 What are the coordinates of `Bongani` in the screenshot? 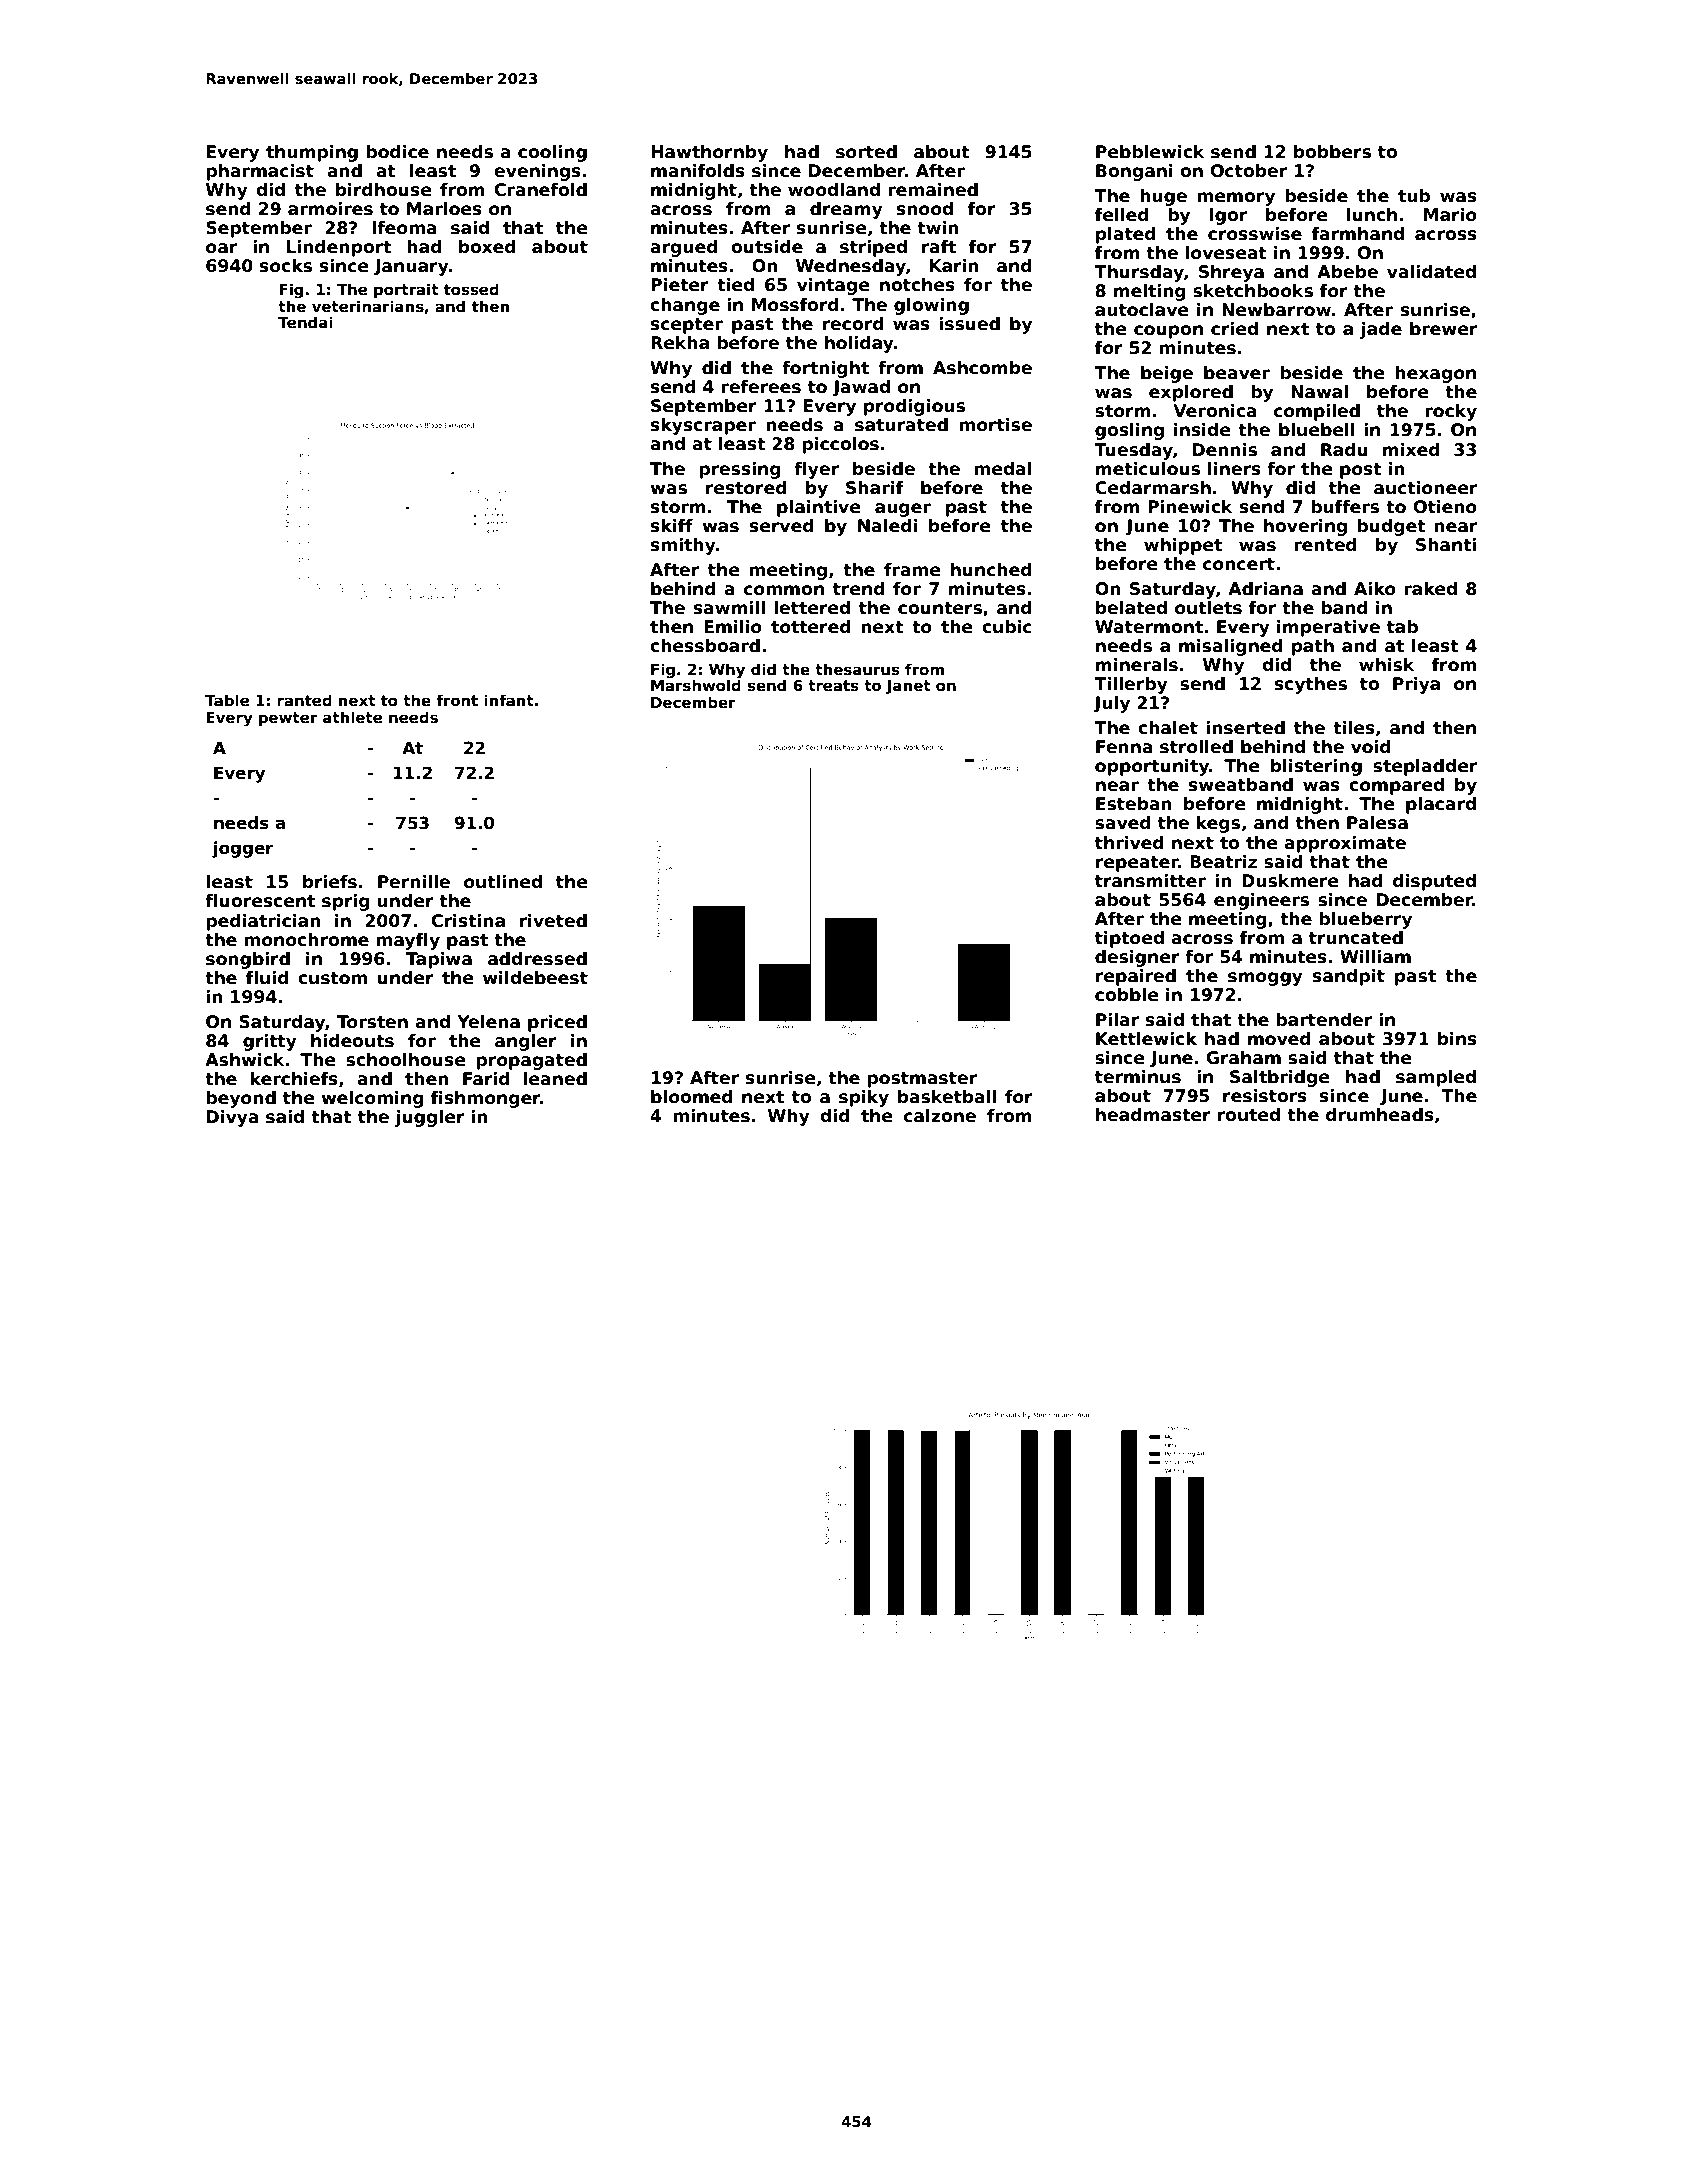 It's located at (1134, 172).
